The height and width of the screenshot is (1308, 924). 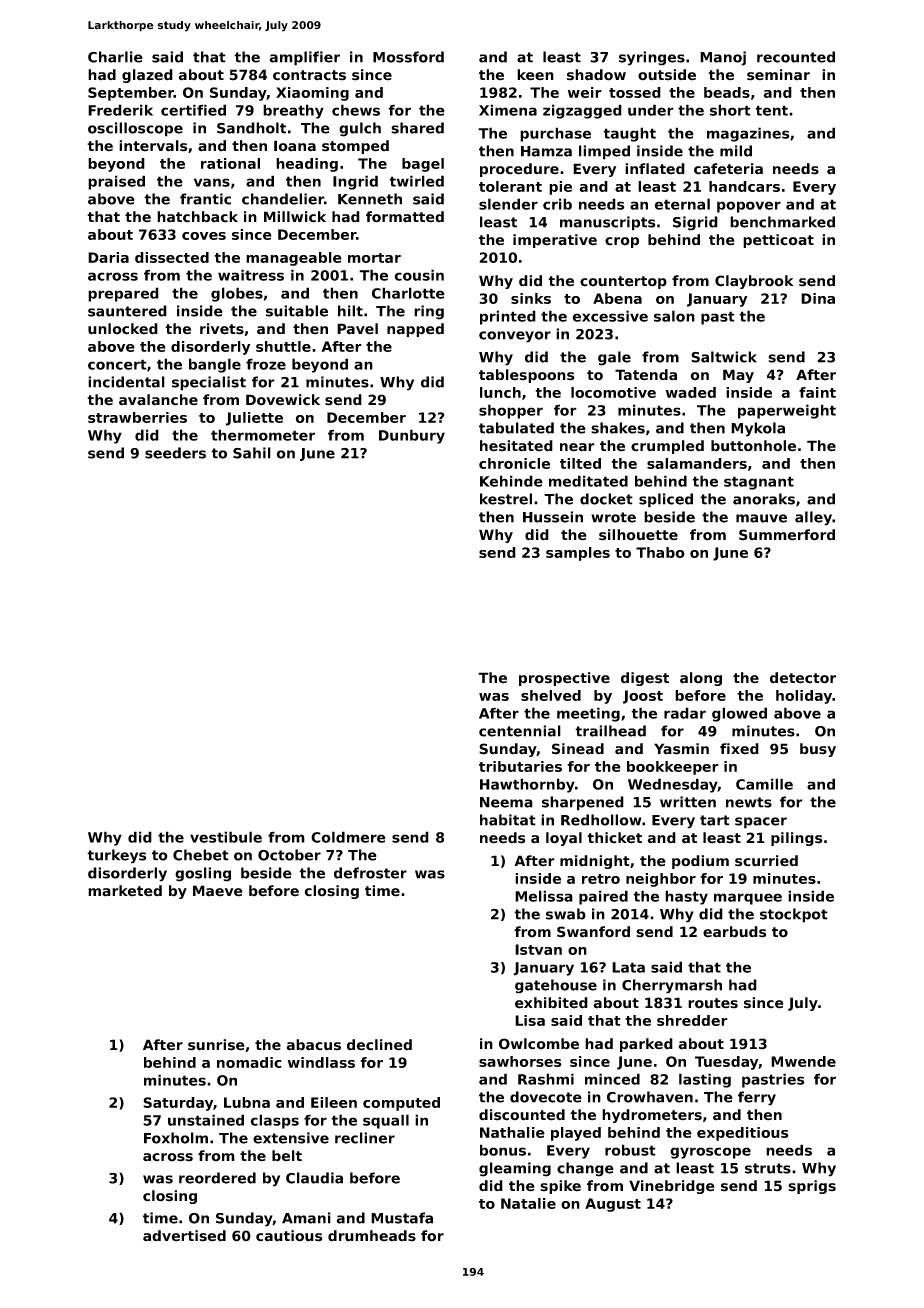 What do you see at coordinates (551, 695) in the screenshot?
I see `shelved` at bounding box center [551, 695].
